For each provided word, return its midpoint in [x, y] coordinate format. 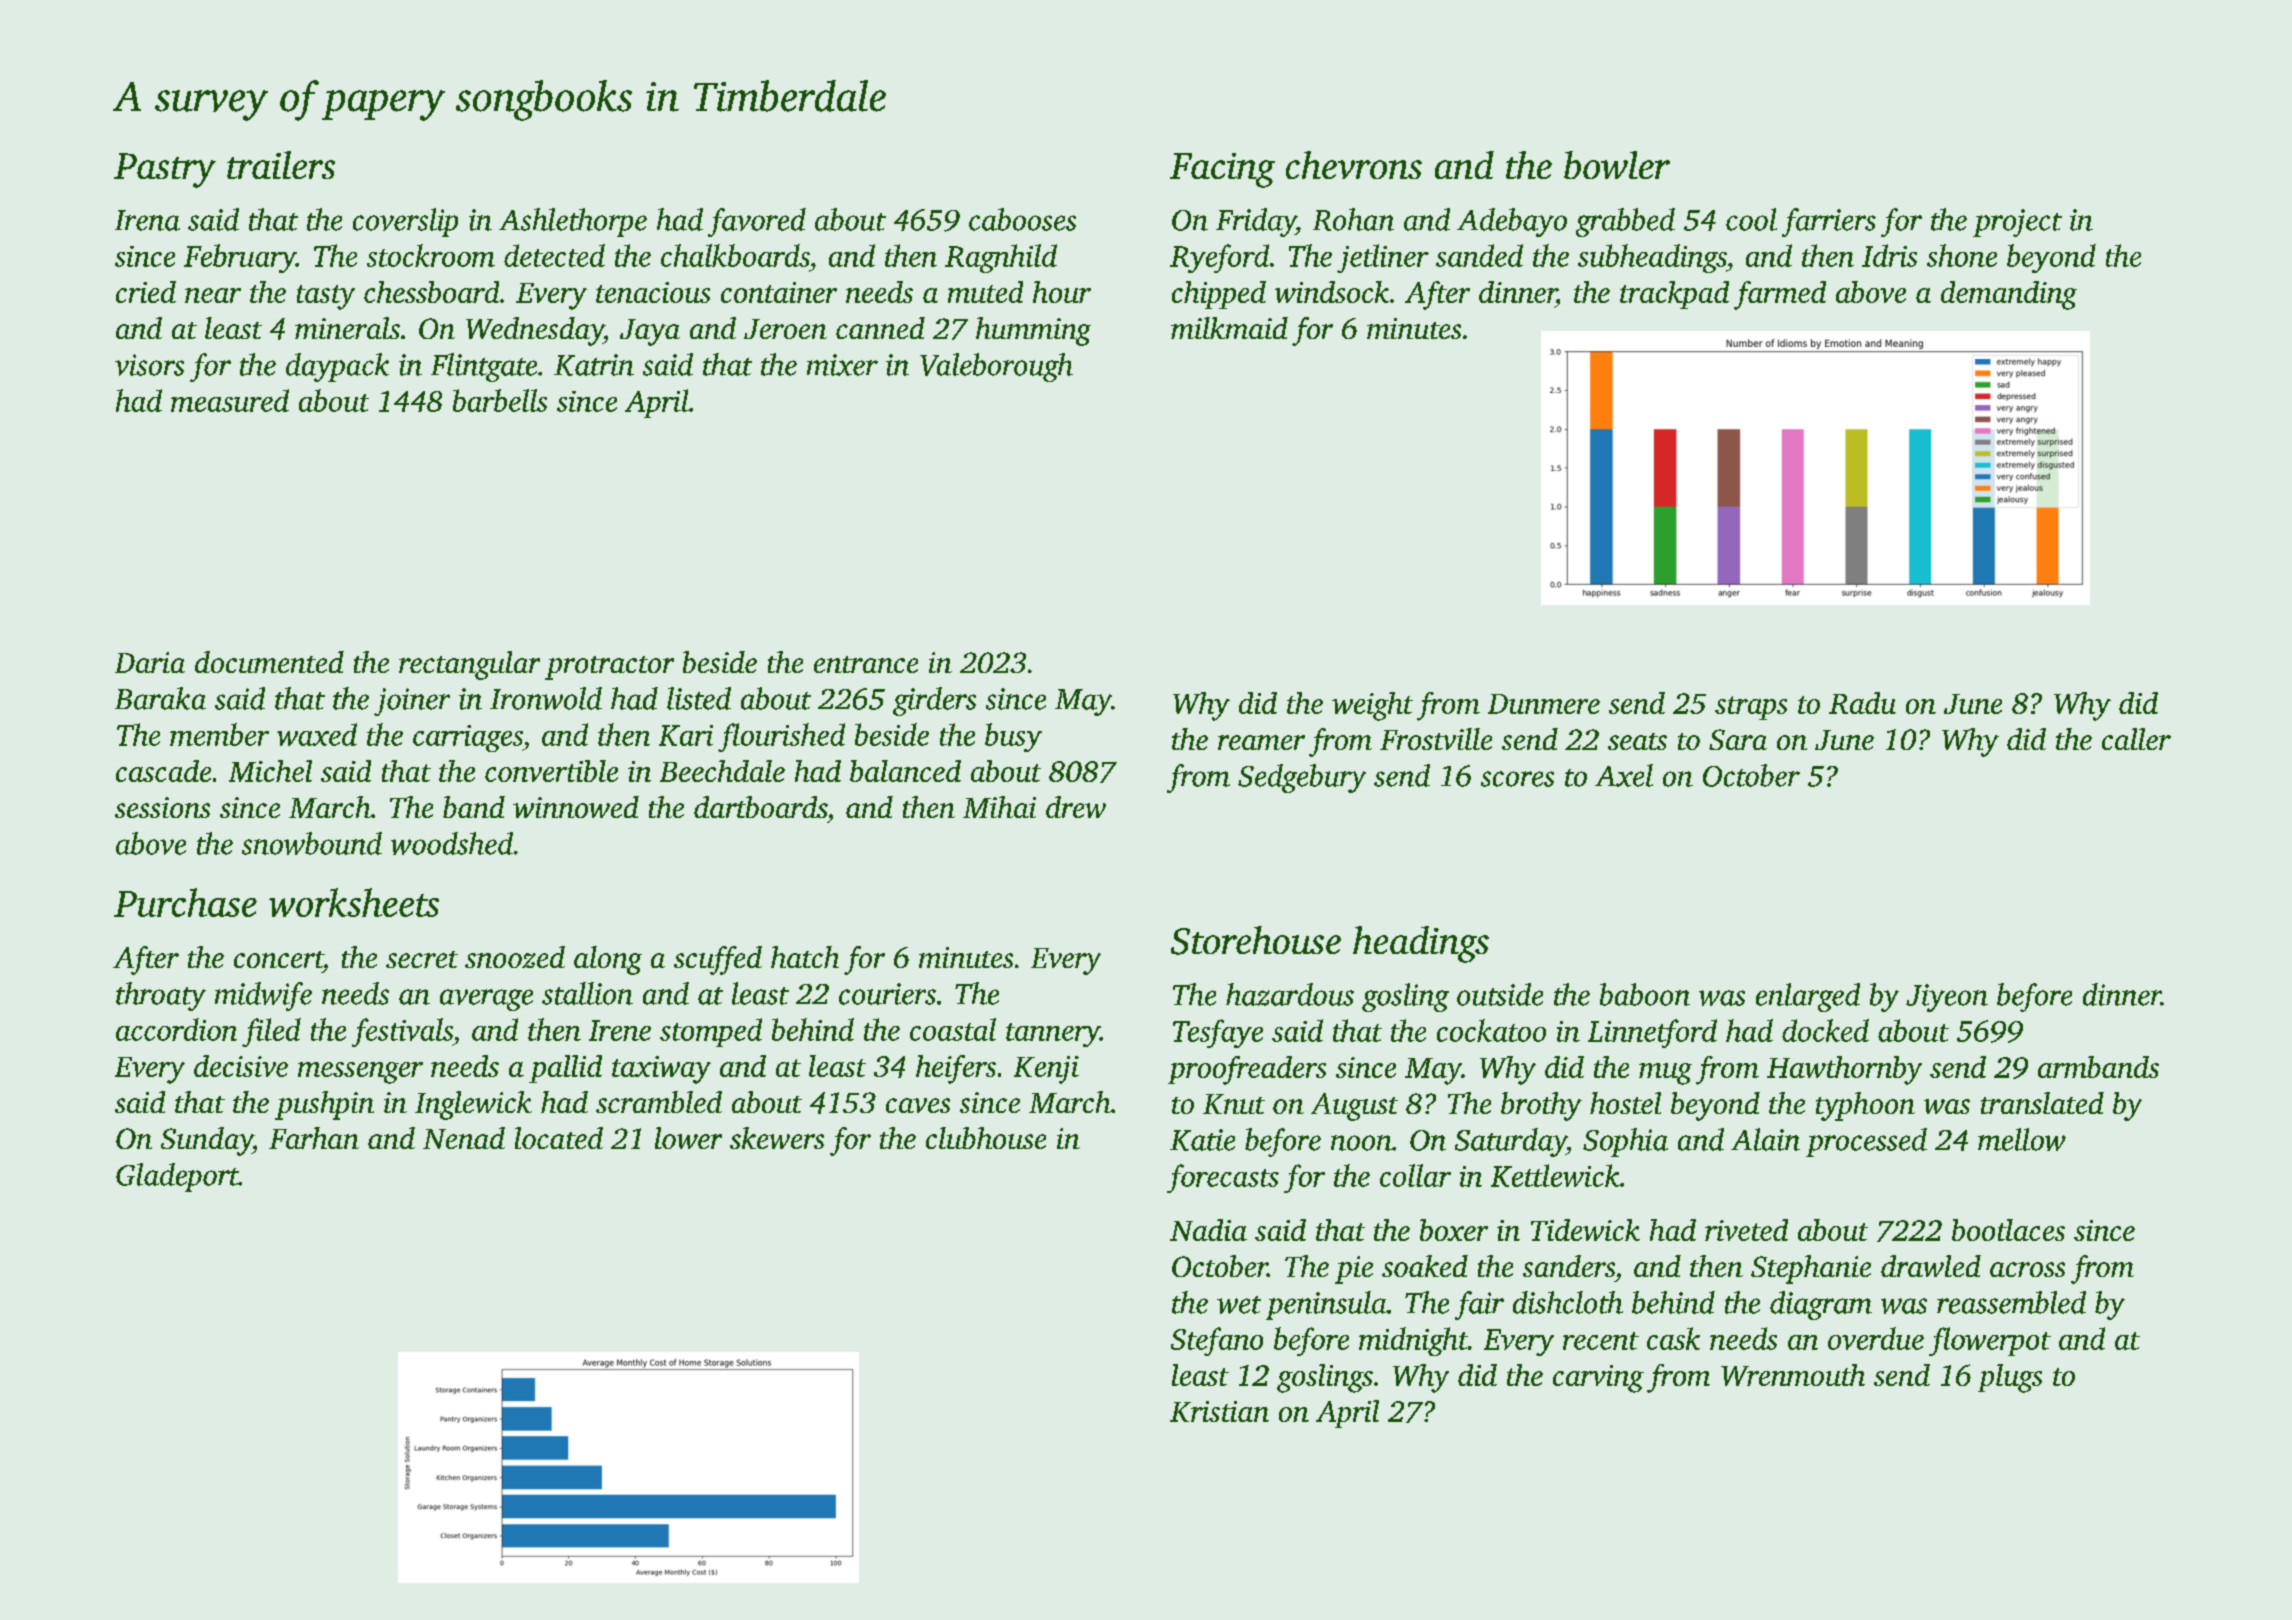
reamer [1261, 742]
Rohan [1353, 219]
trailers [281, 165]
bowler [1617, 165]
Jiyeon [1947, 998]
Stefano [1217, 1341]
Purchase [185, 902]
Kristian [1219, 1411]
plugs [2010, 1378]
